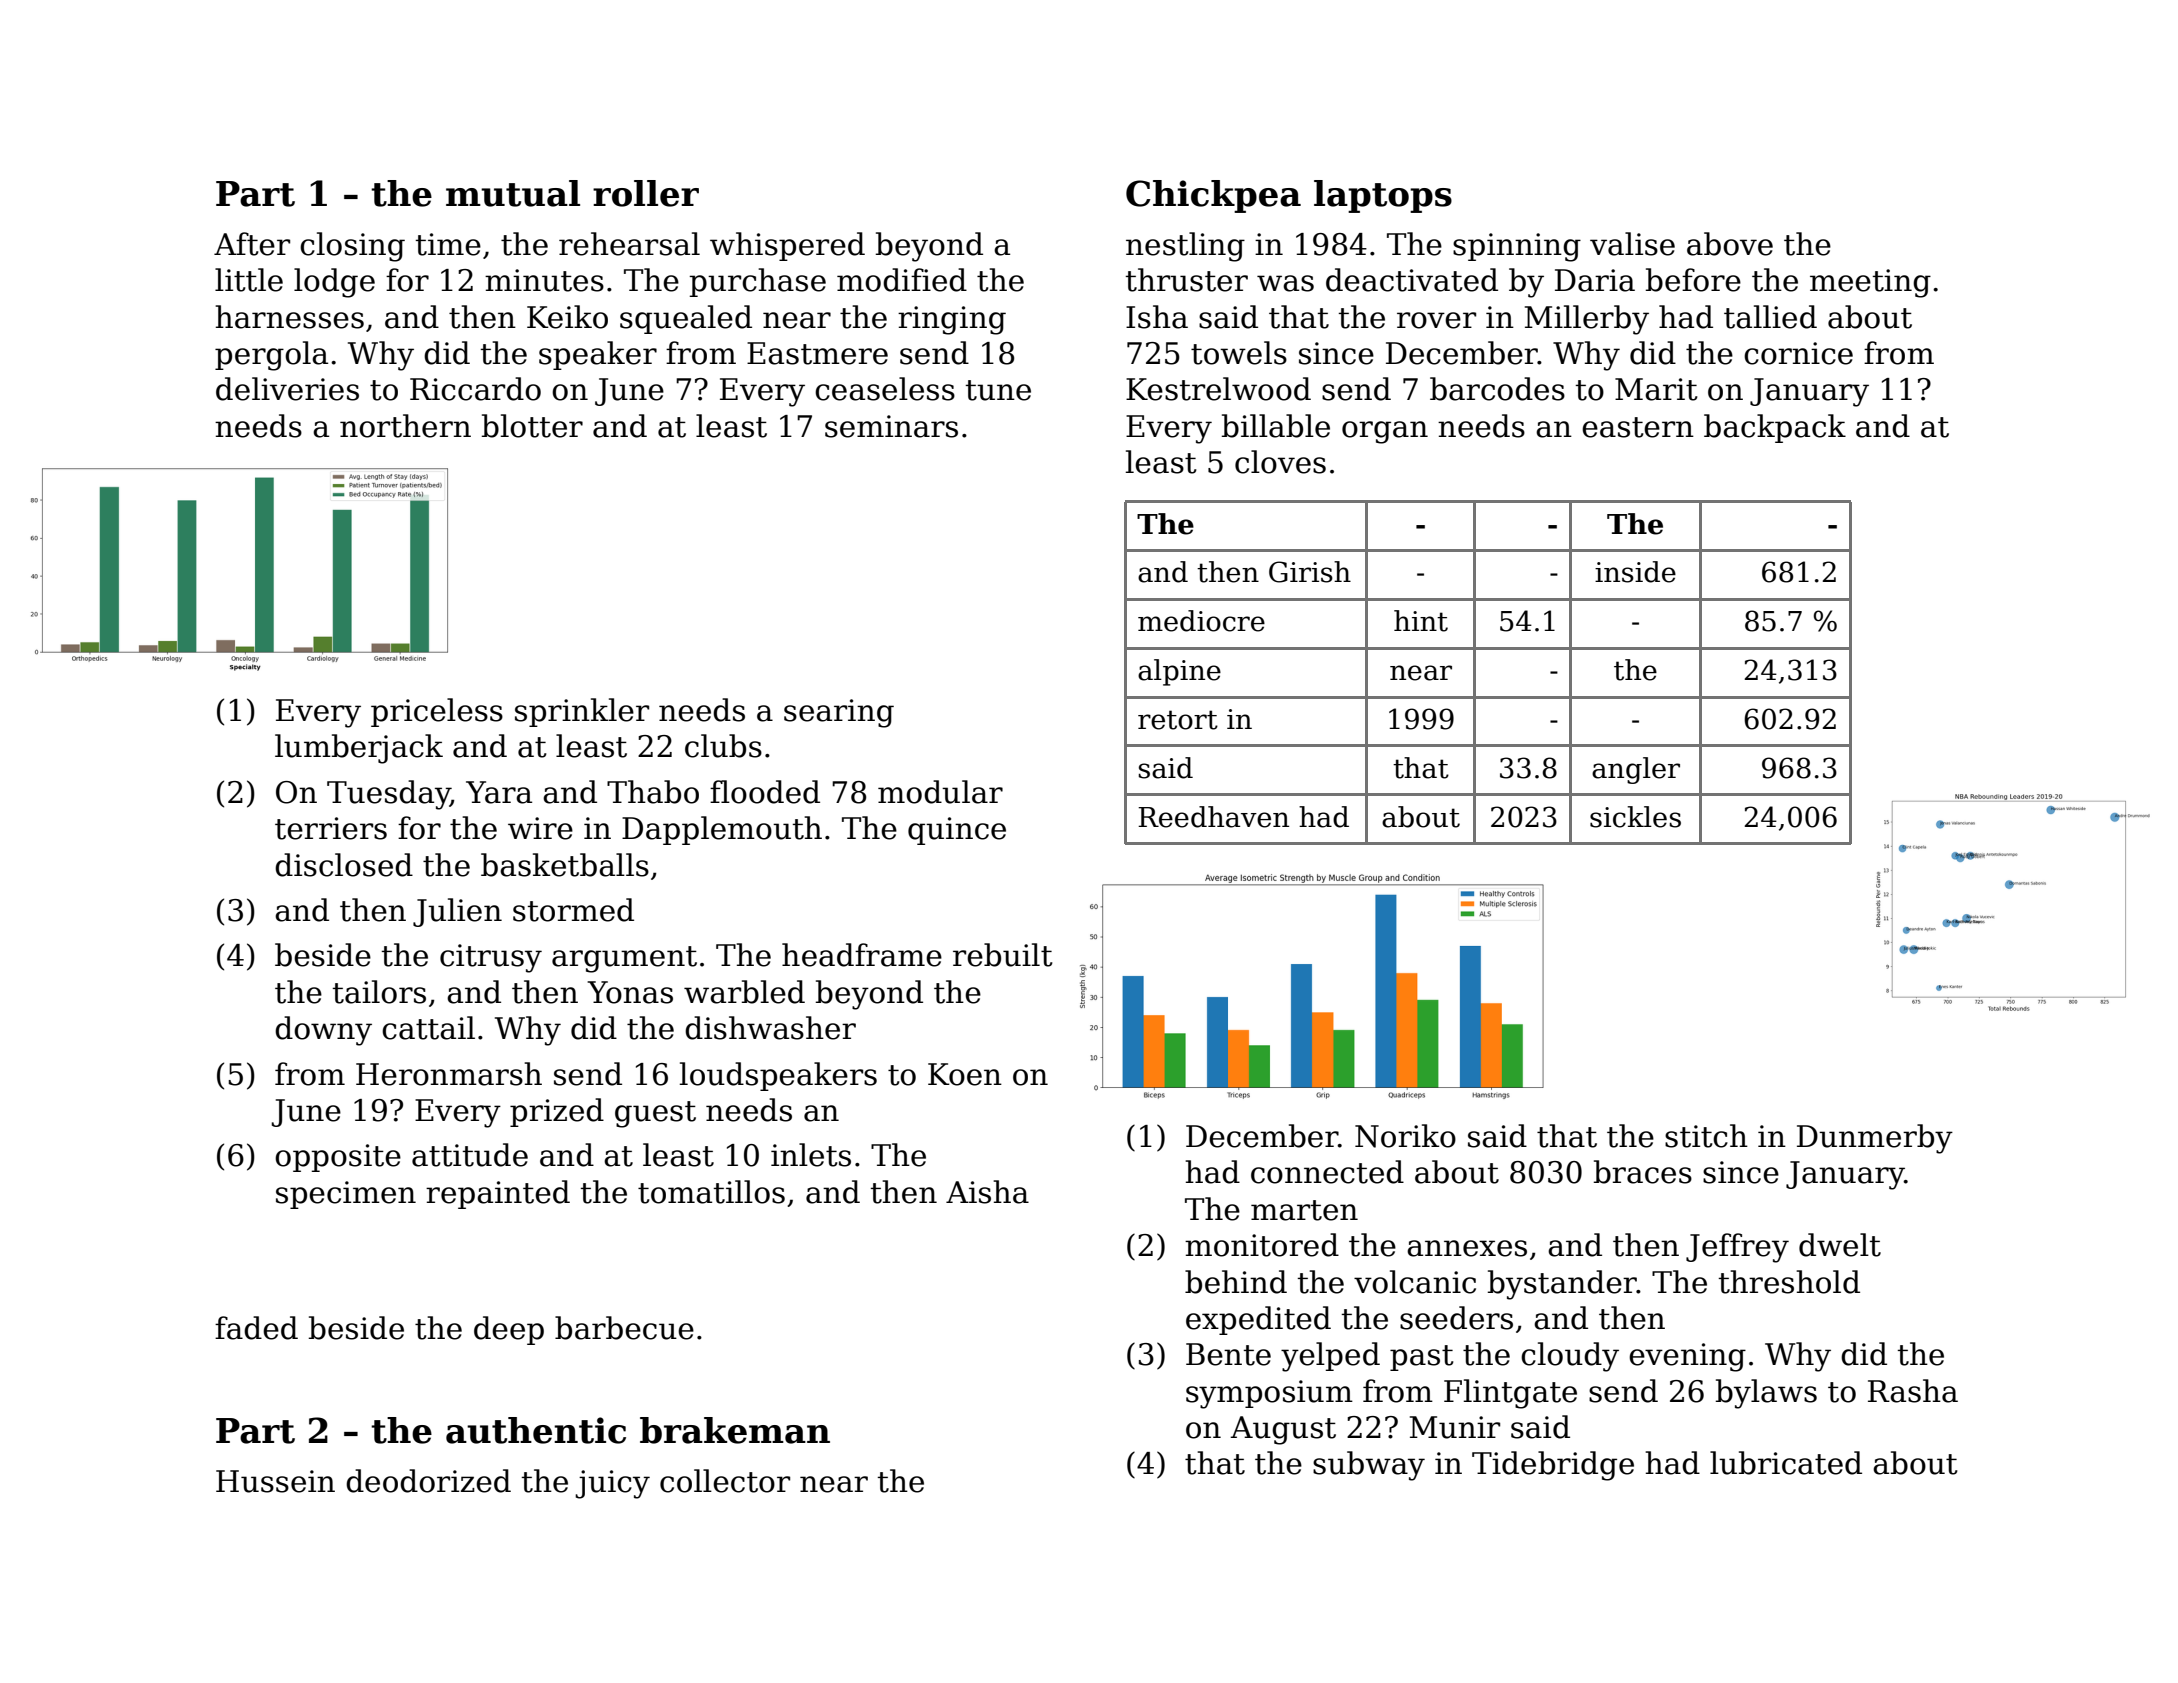 This document has height=1683, width=2178. Describe the element at coordinates (1280, 462) in the document. I see `cloves` at that location.
